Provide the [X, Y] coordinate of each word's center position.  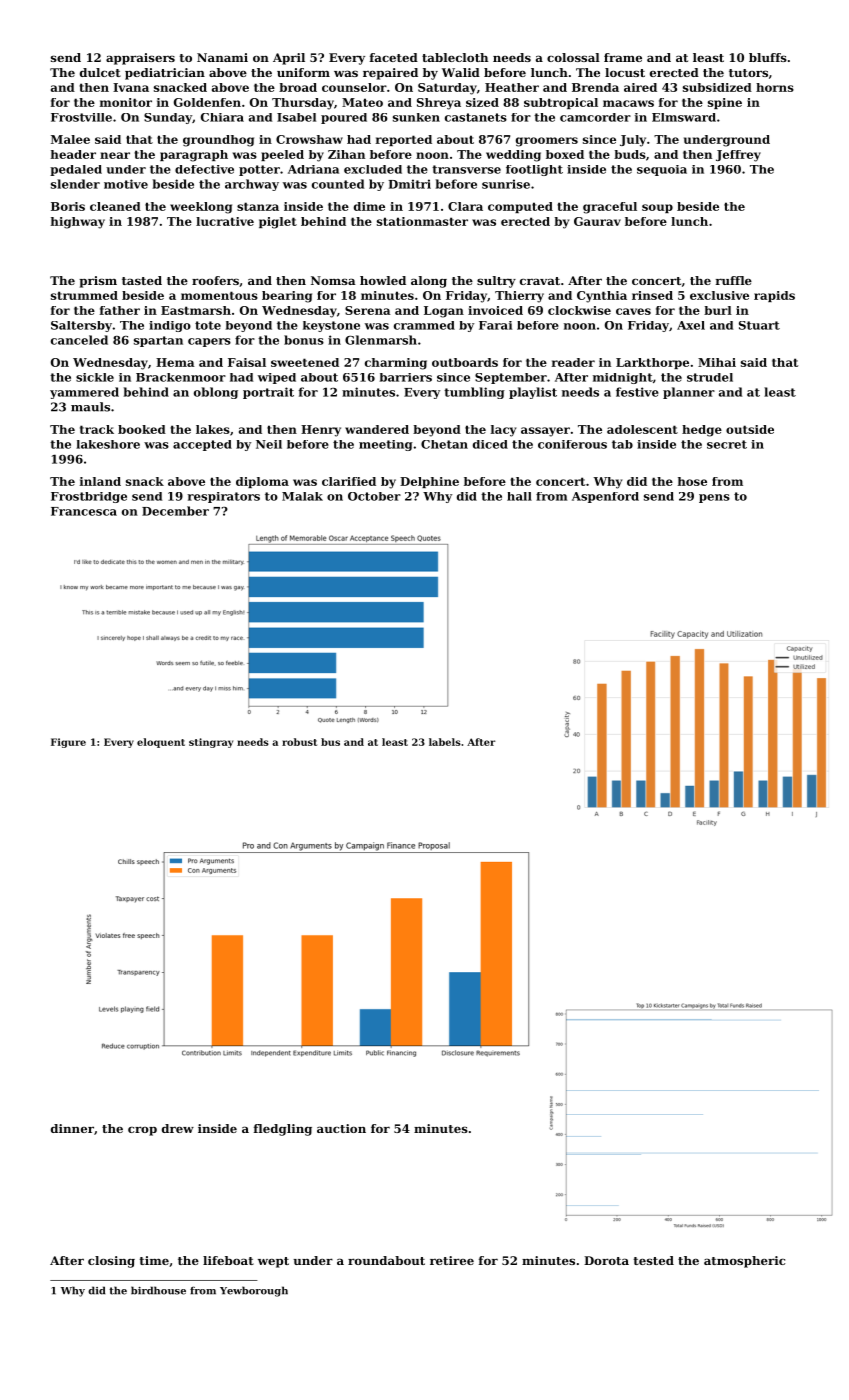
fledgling [283, 1130]
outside [750, 429]
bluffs [768, 57]
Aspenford [605, 497]
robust [299, 742]
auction [341, 1128]
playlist [533, 393]
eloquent [161, 743]
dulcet [100, 72]
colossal [573, 57]
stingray [211, 743]
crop [142, 1131]
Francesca [84, 511]
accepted [202, 445]
